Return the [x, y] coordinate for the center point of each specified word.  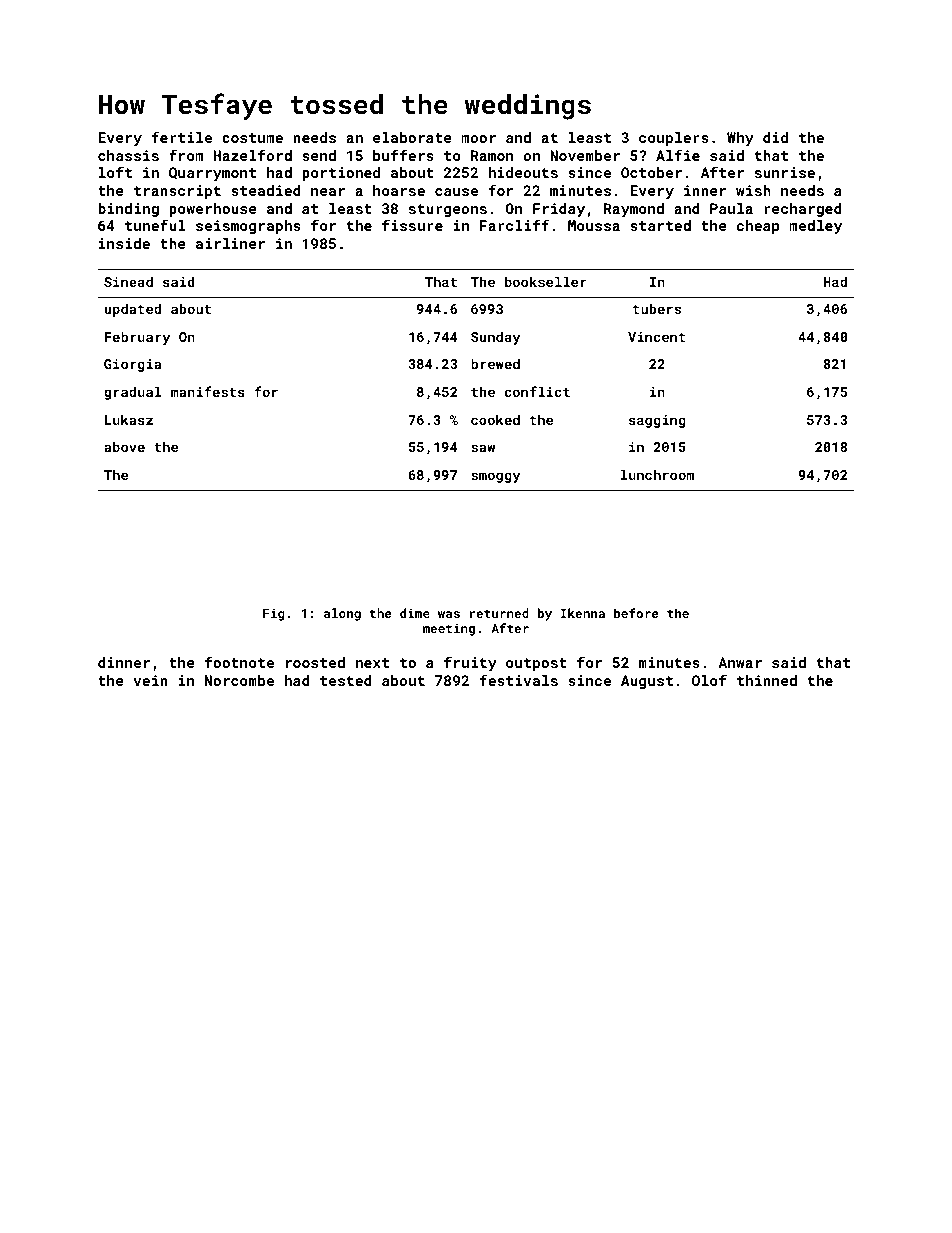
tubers [657, 308]
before [636, 613]
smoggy [495, 477]
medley [815, 227]
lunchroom [657, 474]
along [342, 614]
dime [415, 613]
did [775, 137]
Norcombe [239, 680]
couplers [674, 139]
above [124, 446]
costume [252, 138]
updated [133, 310]
